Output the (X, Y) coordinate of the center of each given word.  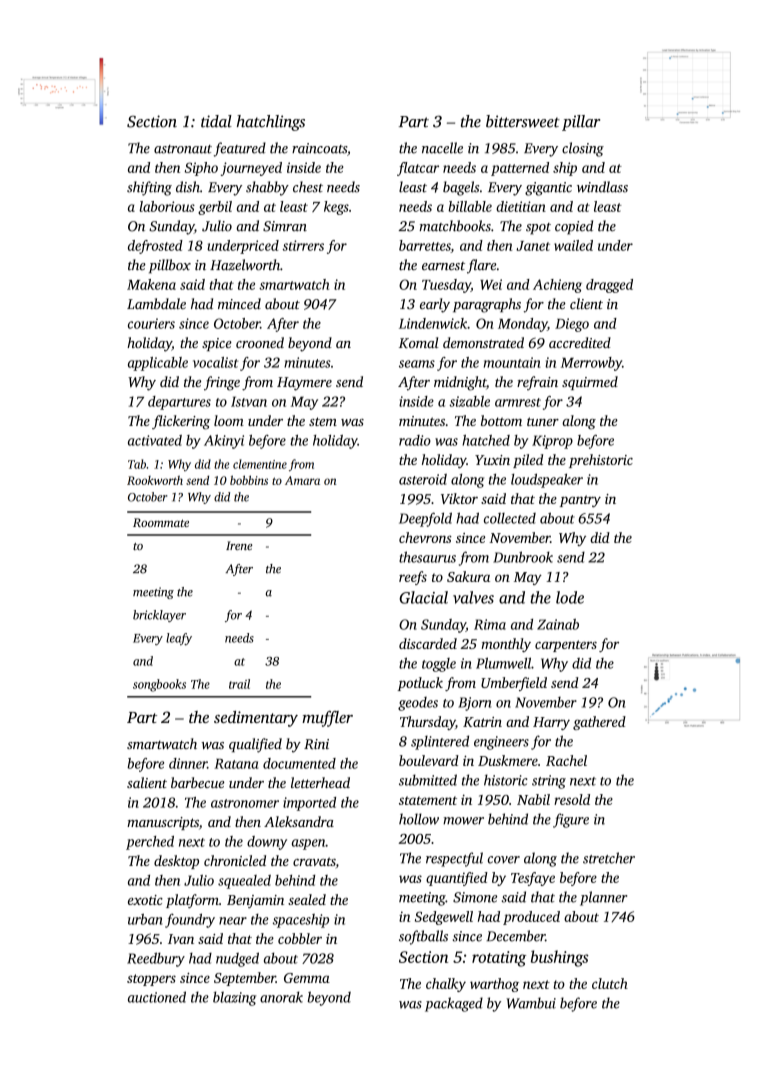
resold (572, 799)
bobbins (249, 480)
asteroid (423, 479)
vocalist (215, 362)
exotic (145, 900)
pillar (581, 123)
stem (323, 421)
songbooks (159, 685)
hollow (419, 819)
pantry (580, 501)
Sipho (201, 169)
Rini (316, 744)
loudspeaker (547, 481)
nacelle (442, 148)
